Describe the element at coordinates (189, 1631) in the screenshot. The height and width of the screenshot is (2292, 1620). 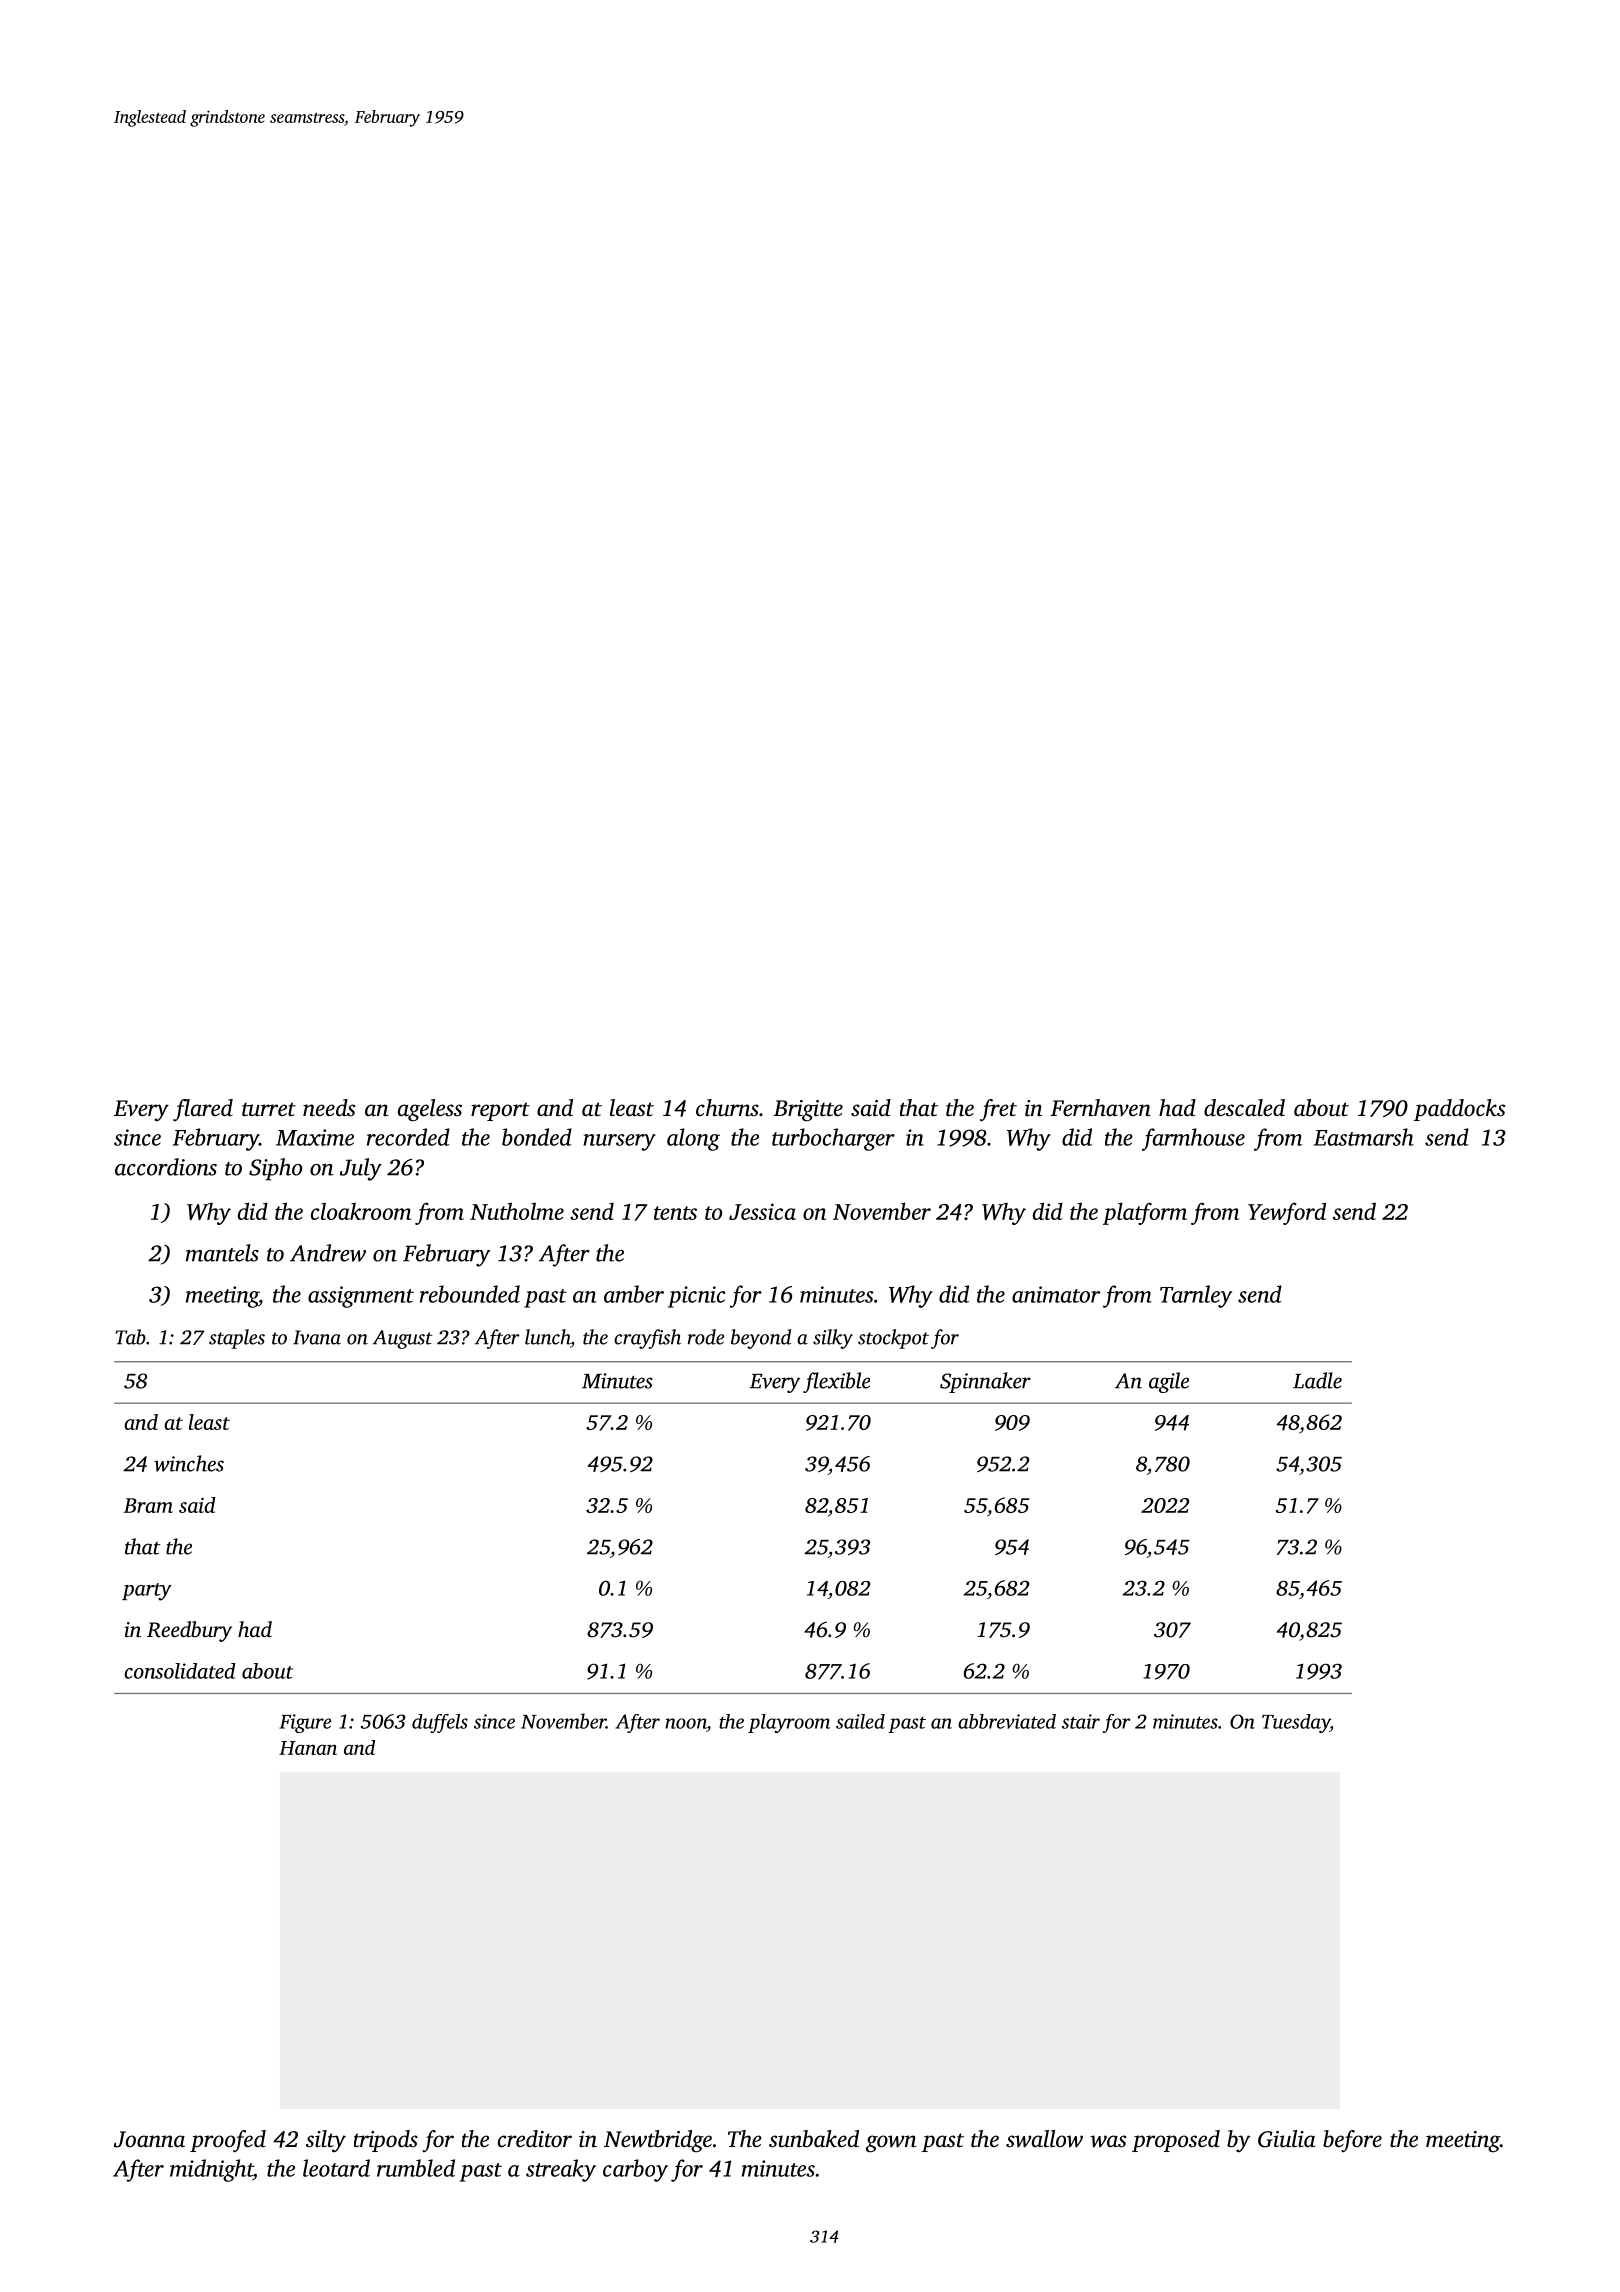
I see `Reedbury` at that location.
